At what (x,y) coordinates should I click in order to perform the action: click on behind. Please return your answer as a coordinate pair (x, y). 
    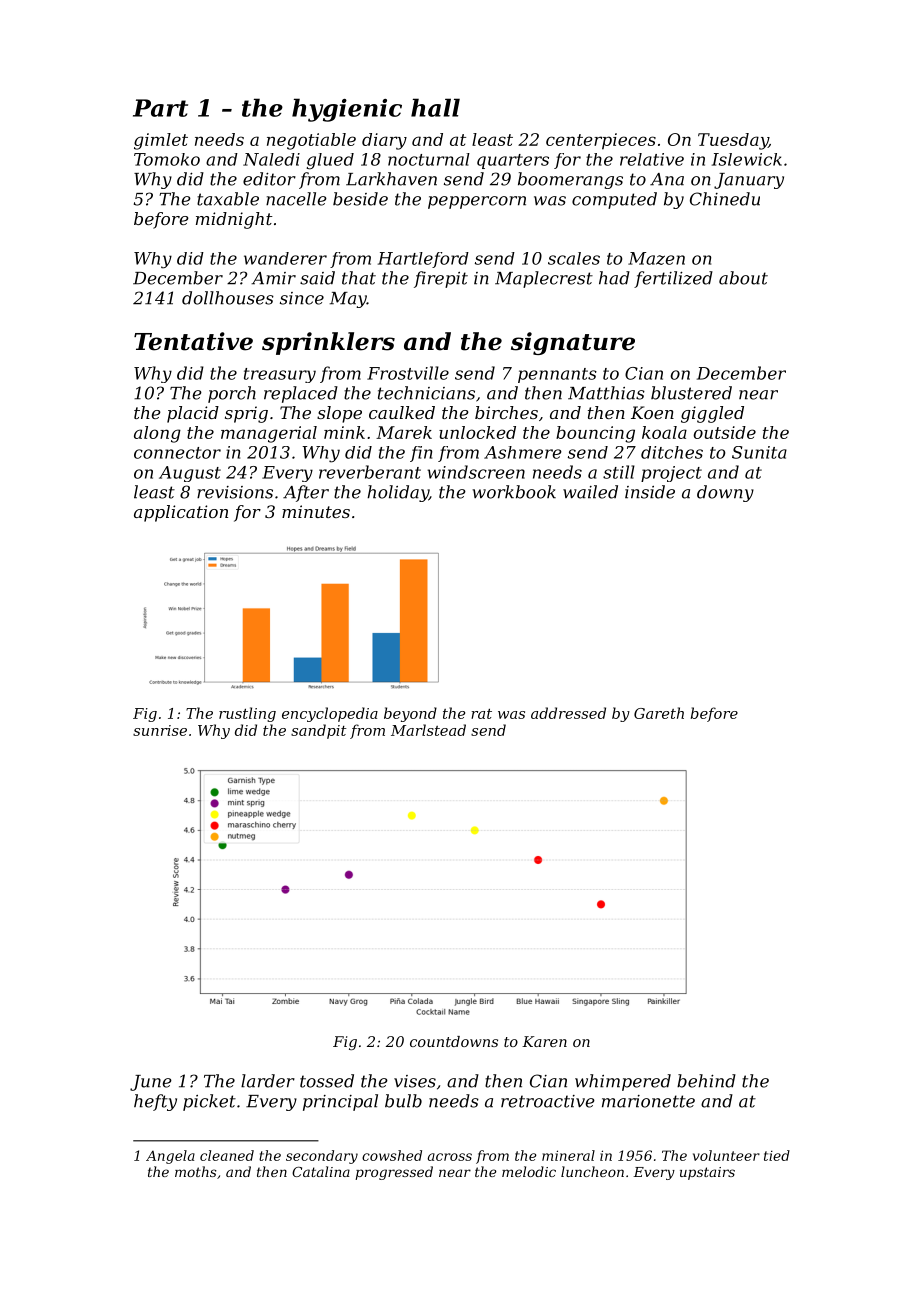
    Looking at the image, I should click on (706, 1081).
